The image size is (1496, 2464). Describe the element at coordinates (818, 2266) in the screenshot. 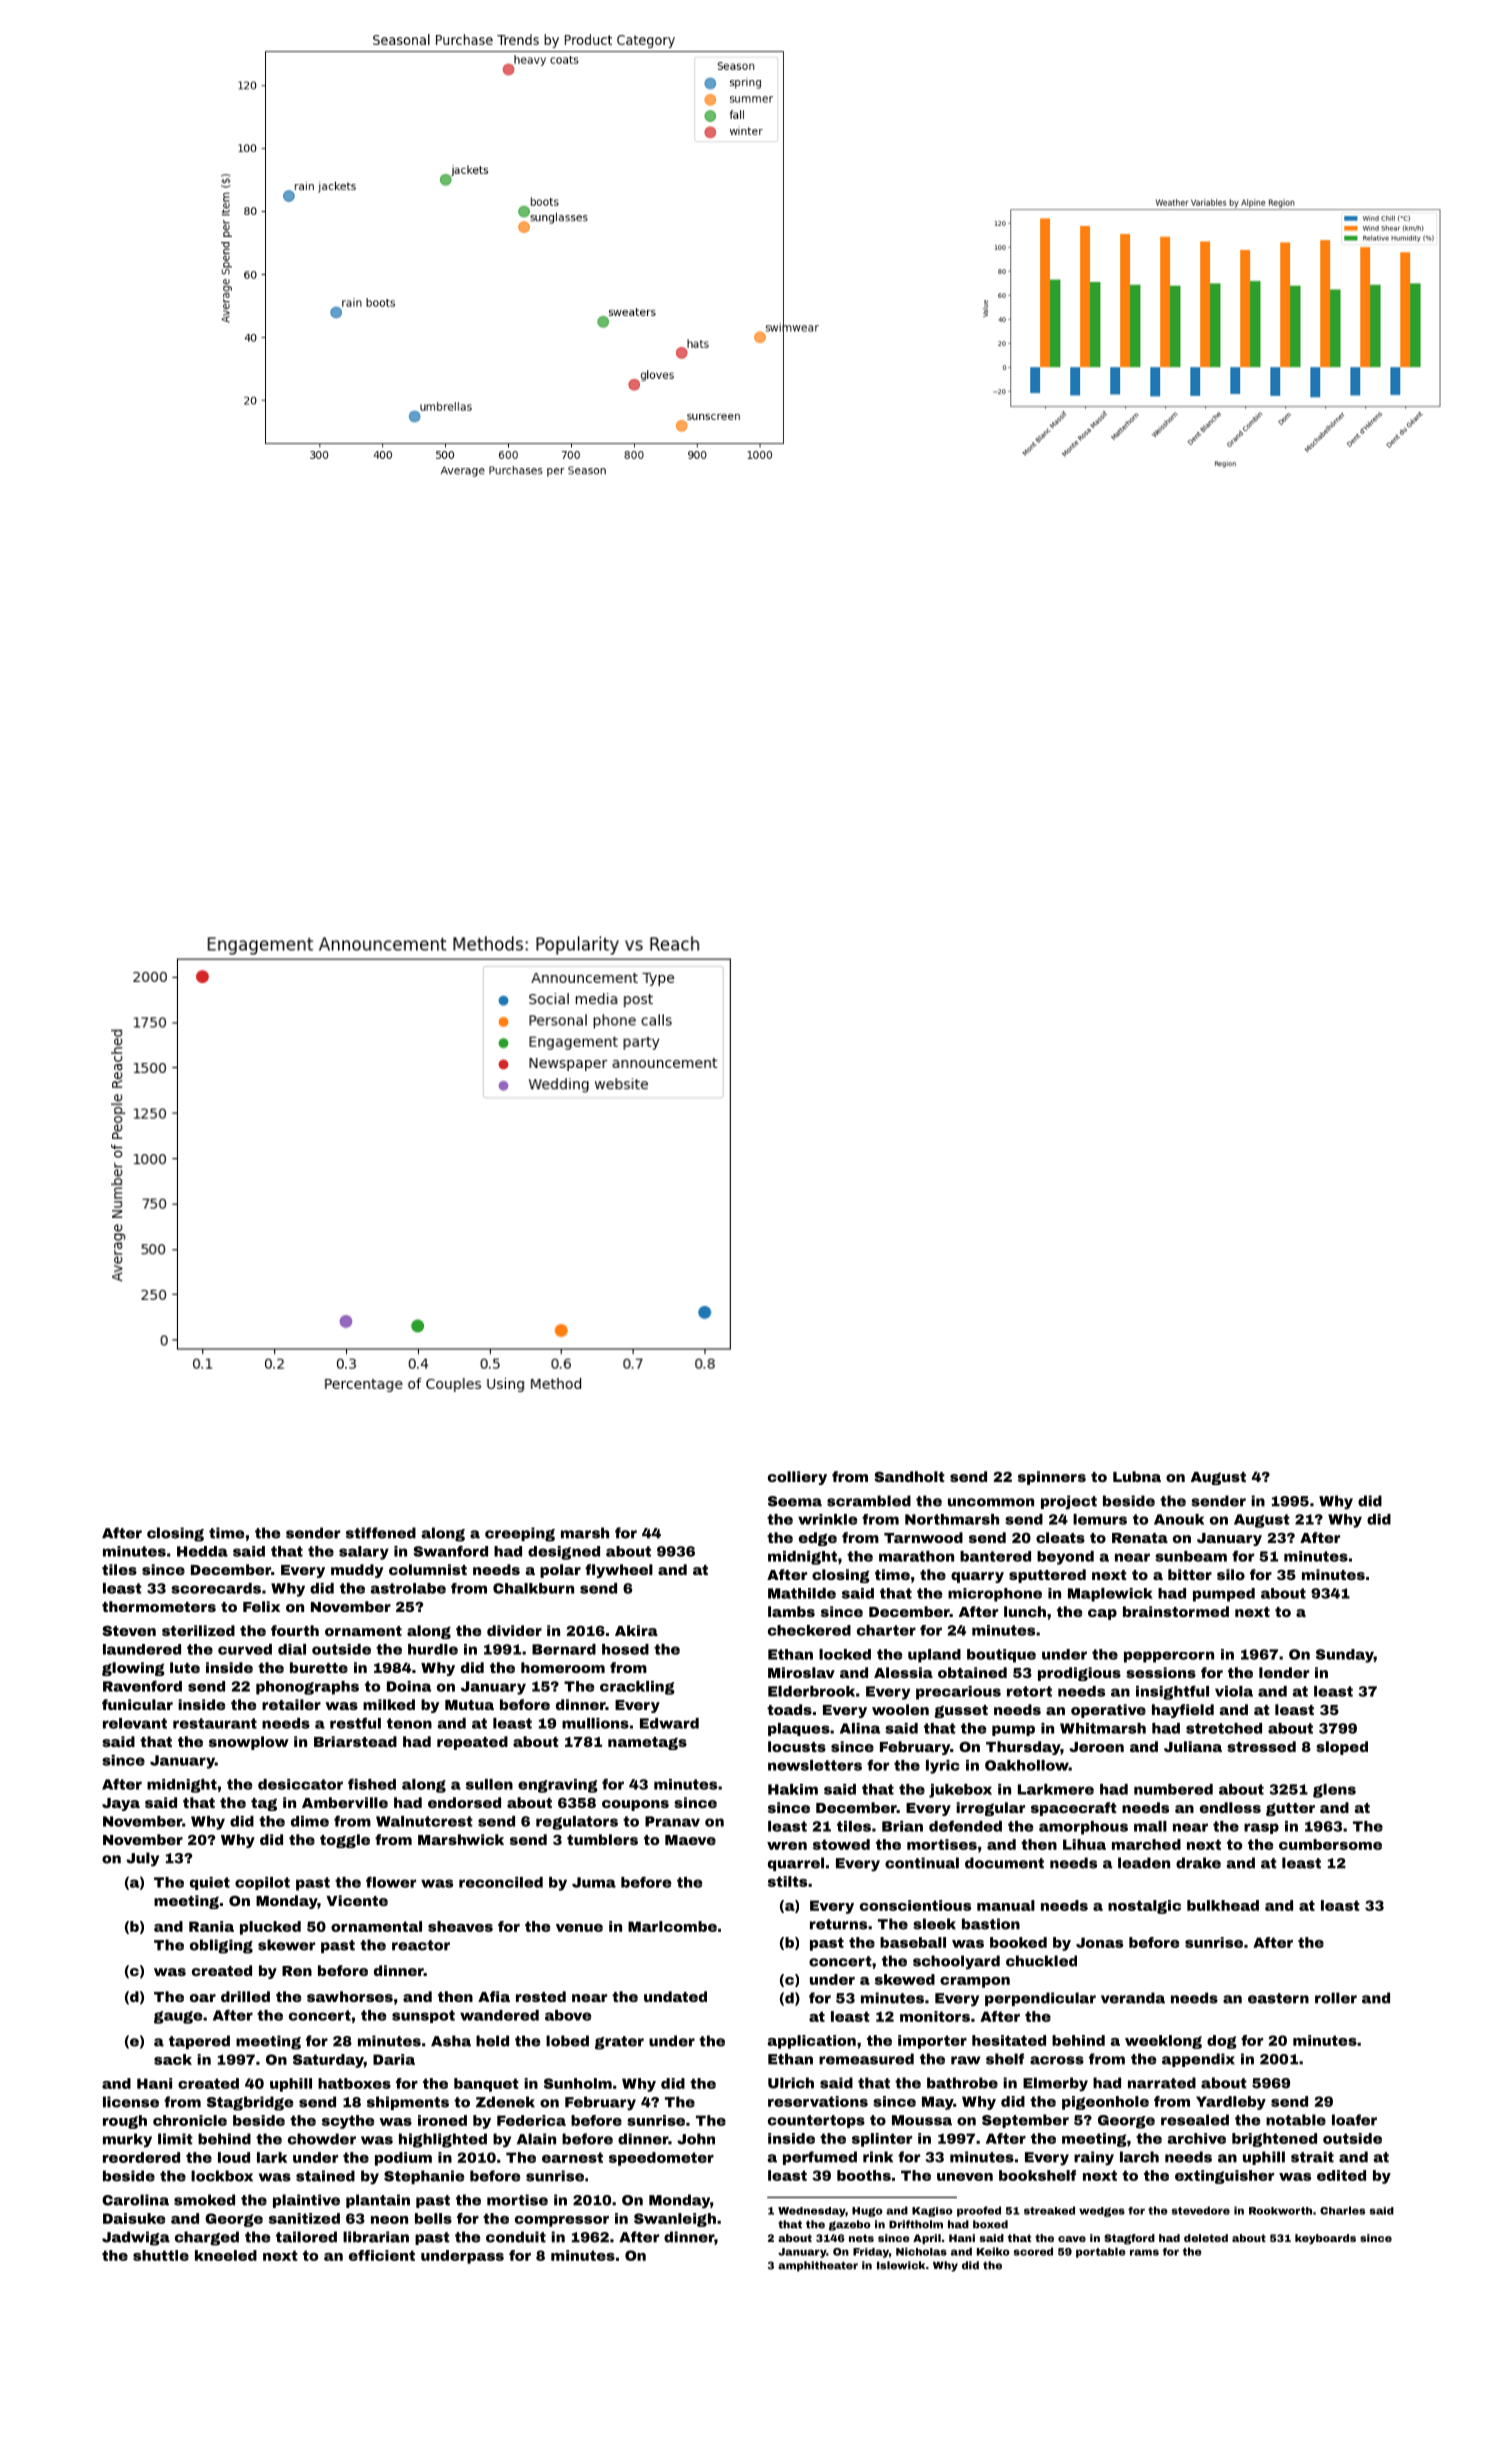

I see `amphitheater` at that location.
